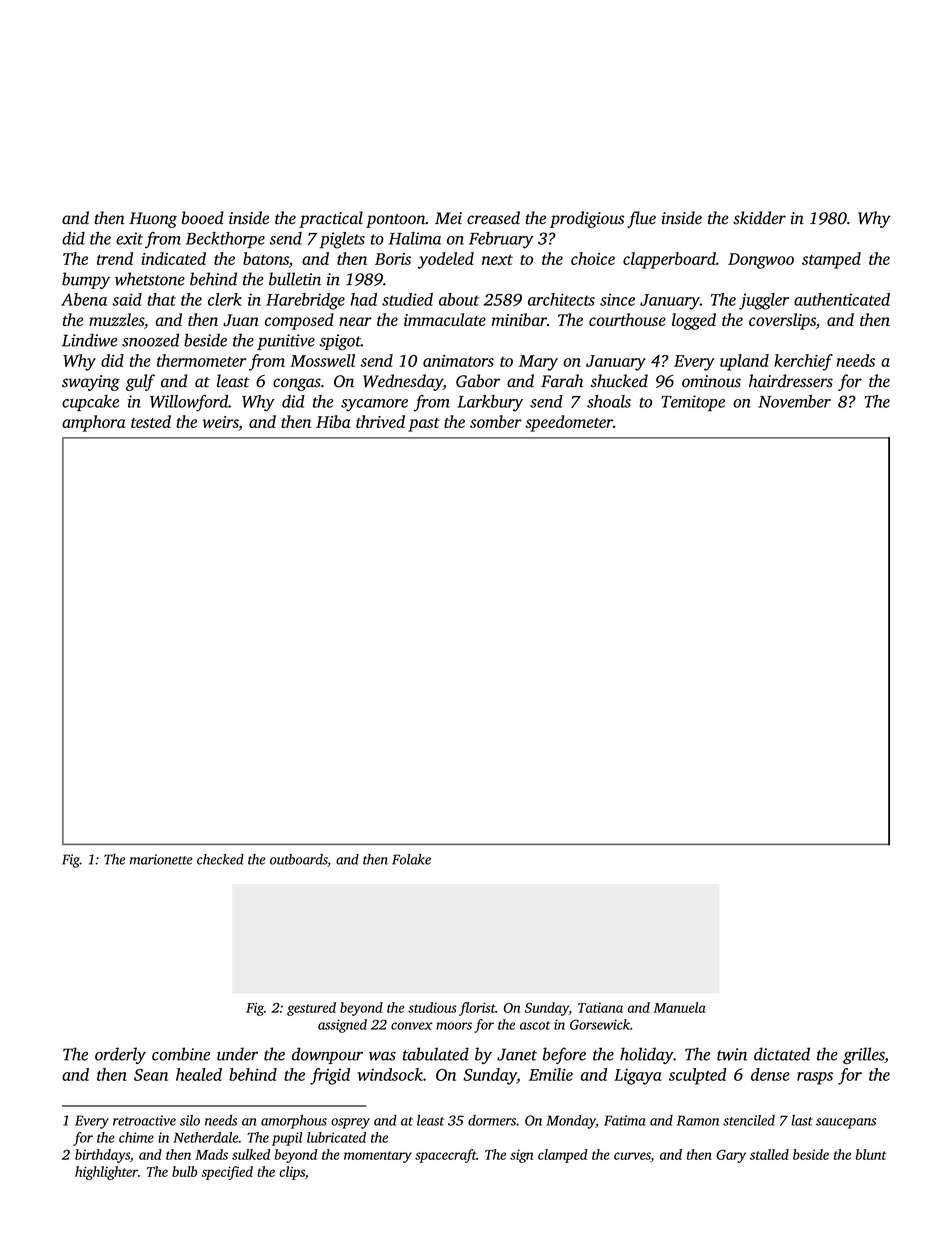 The width and height of the screenshot is (952, 1233). Describe the element at coordinates (693, 403) in the screenshot. I see `Temitope` at that location.
